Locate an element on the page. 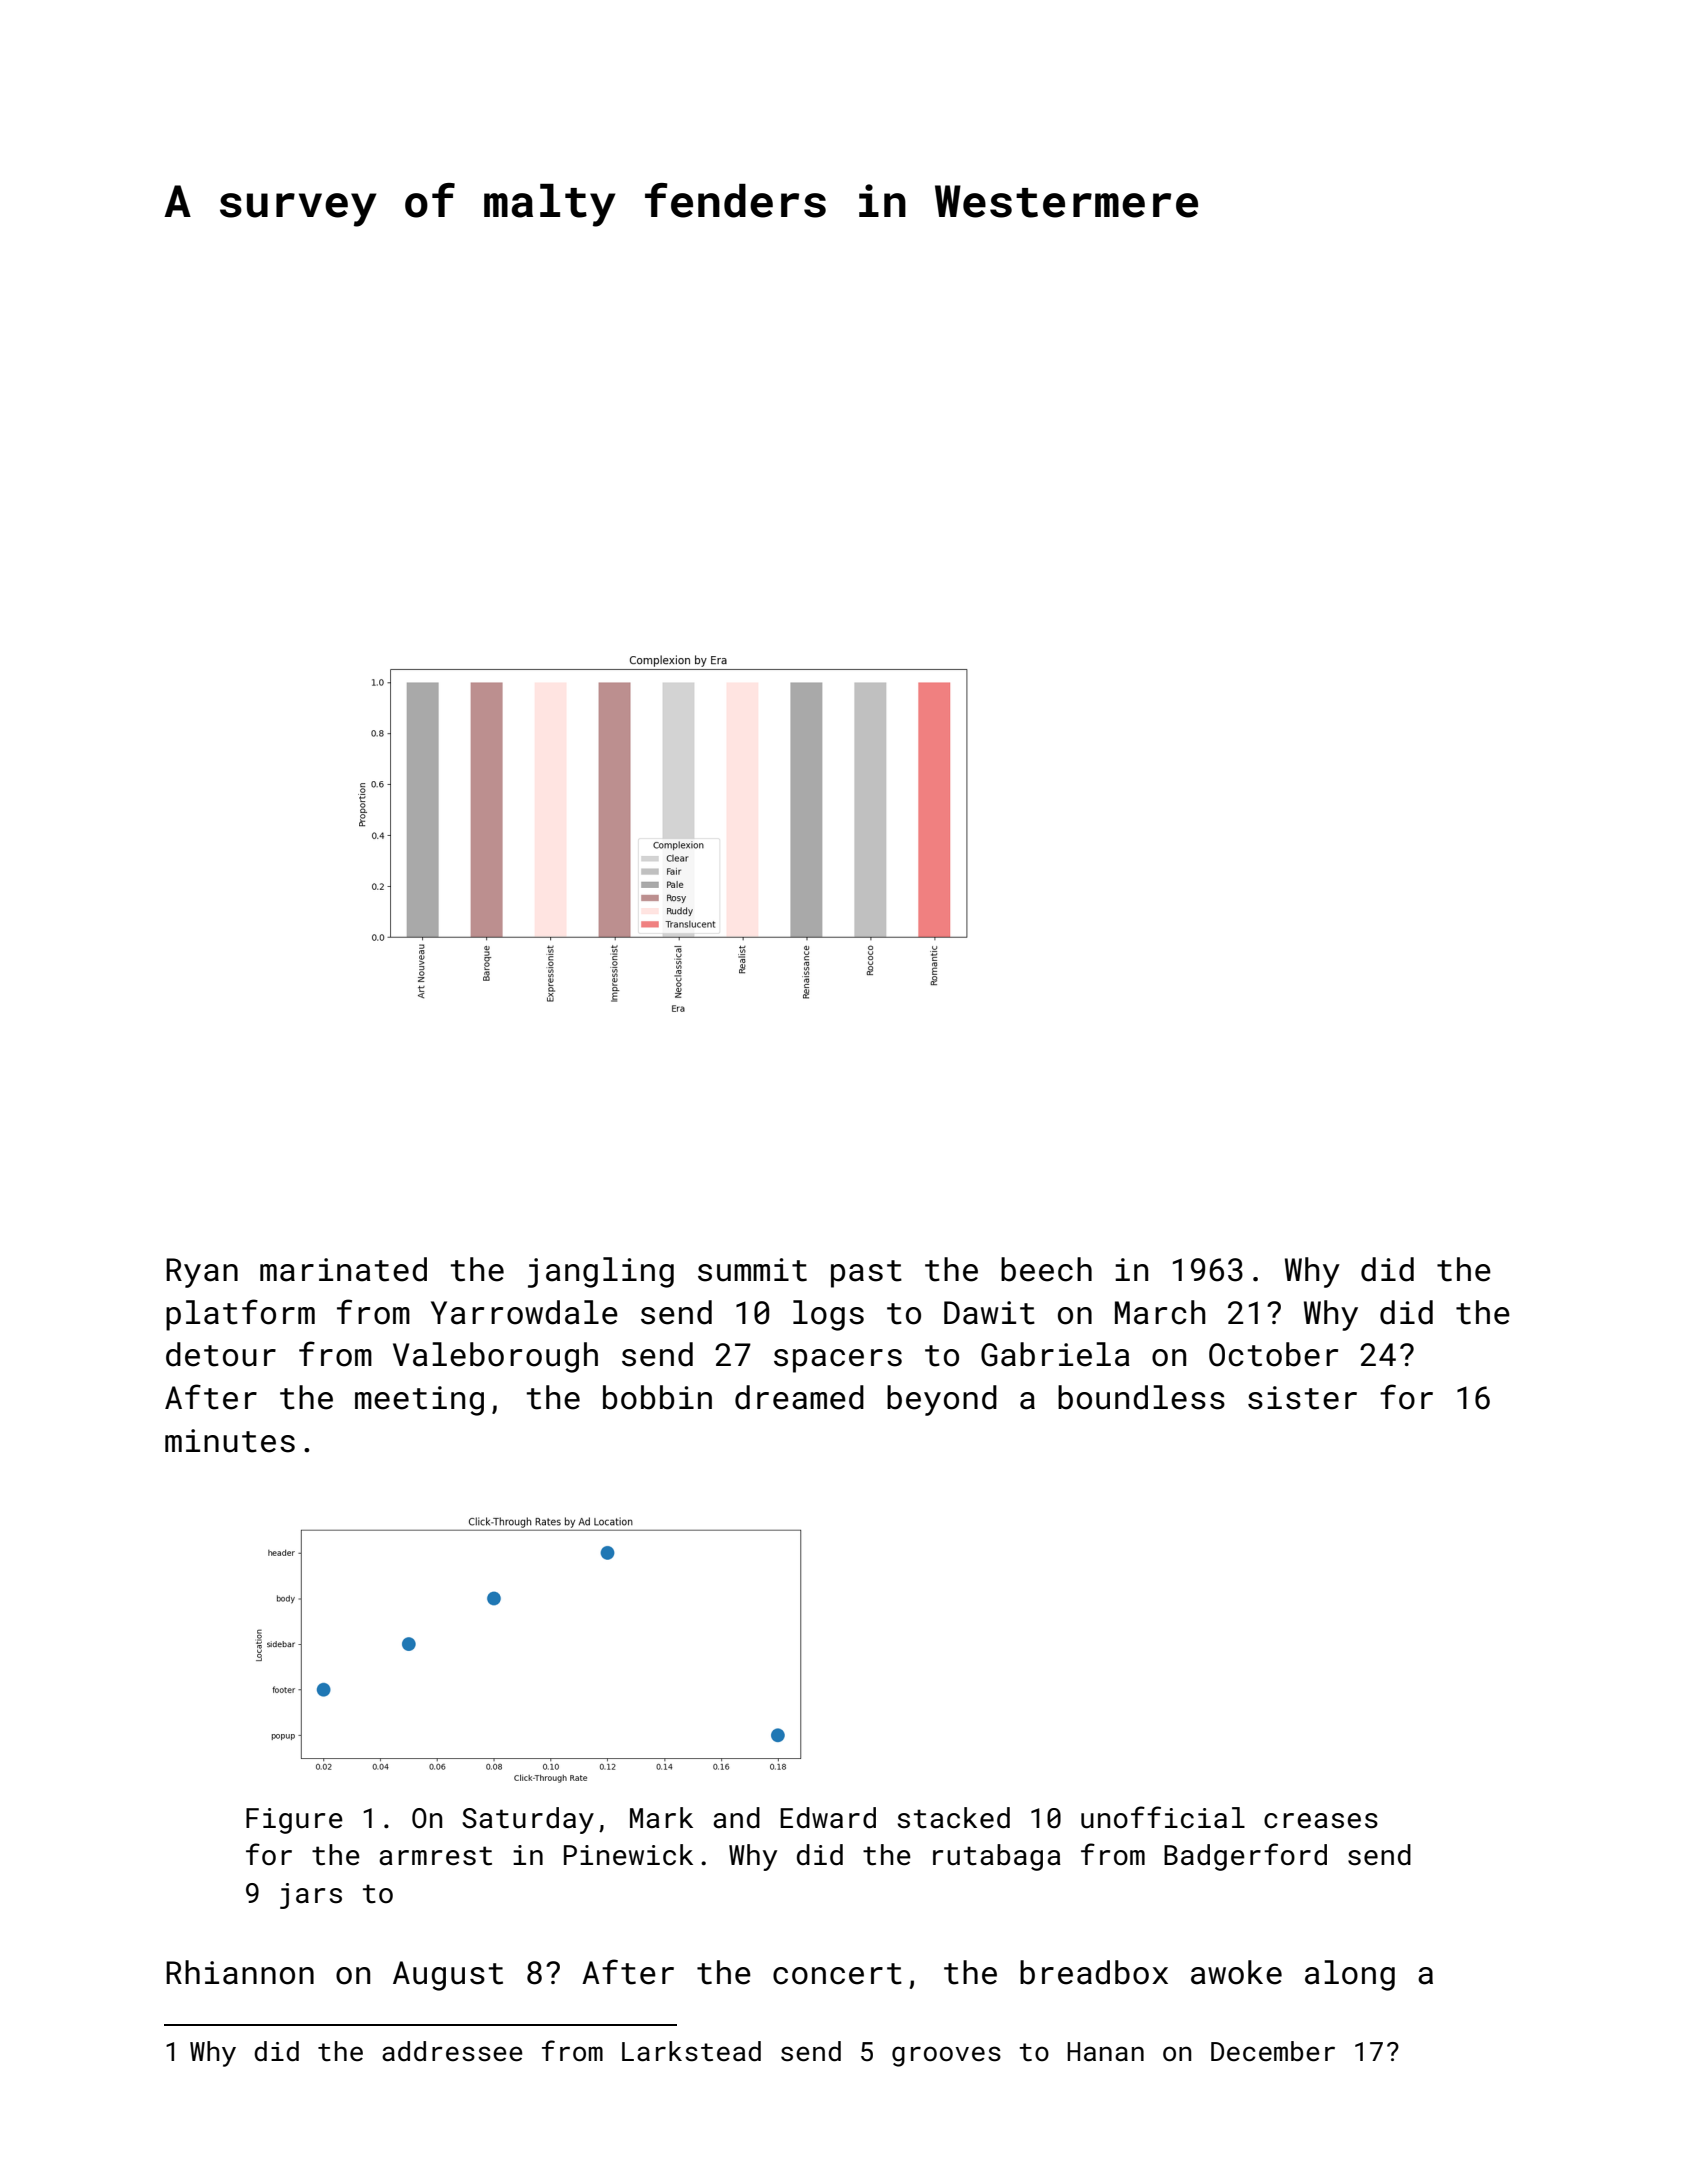 The width and height of the image is (1683, 2178). boundless is located at coordinates (1141, 1397).
